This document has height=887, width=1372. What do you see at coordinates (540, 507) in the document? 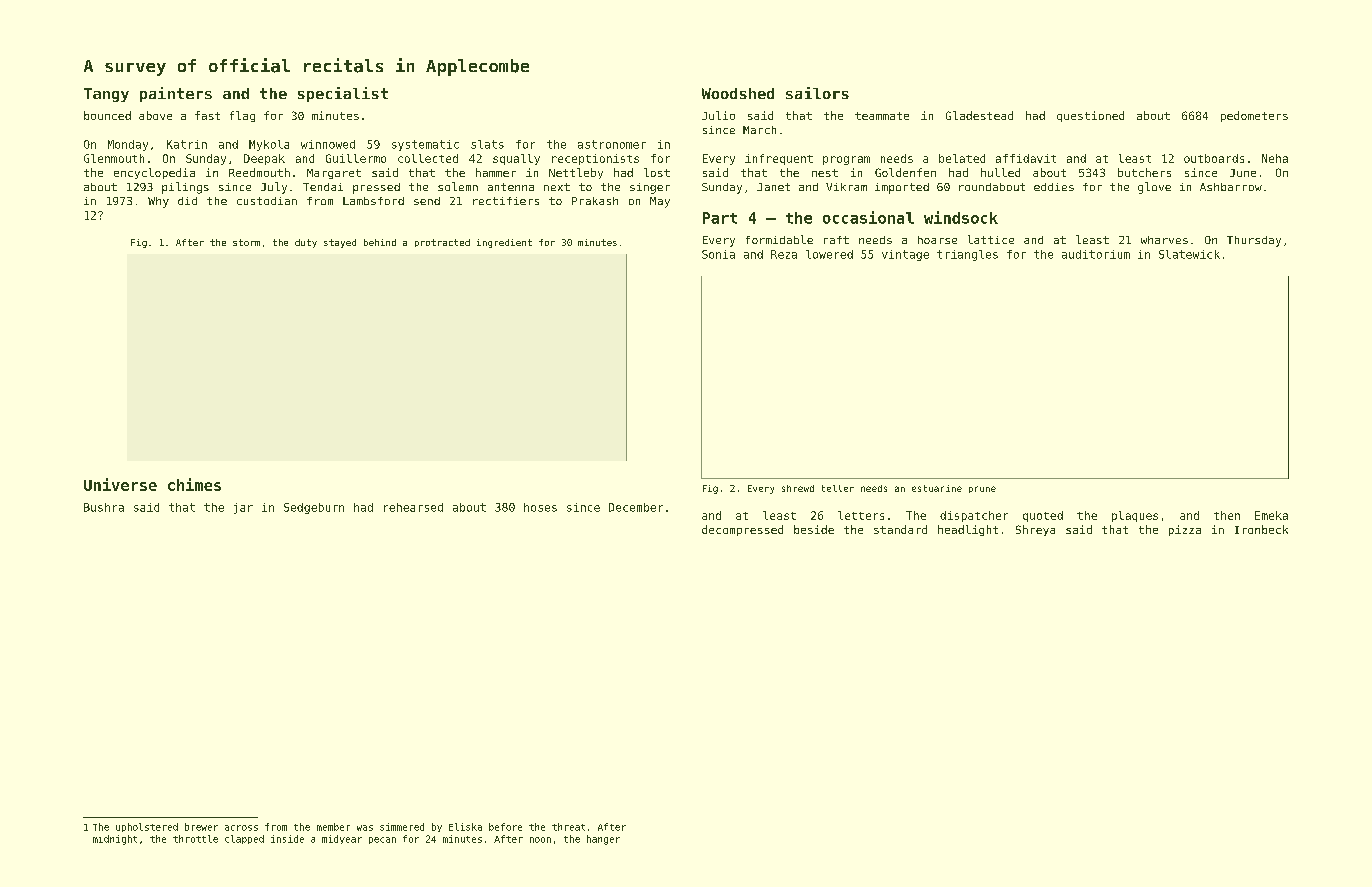
I see `hoses` at bounding box center [540, 507].
